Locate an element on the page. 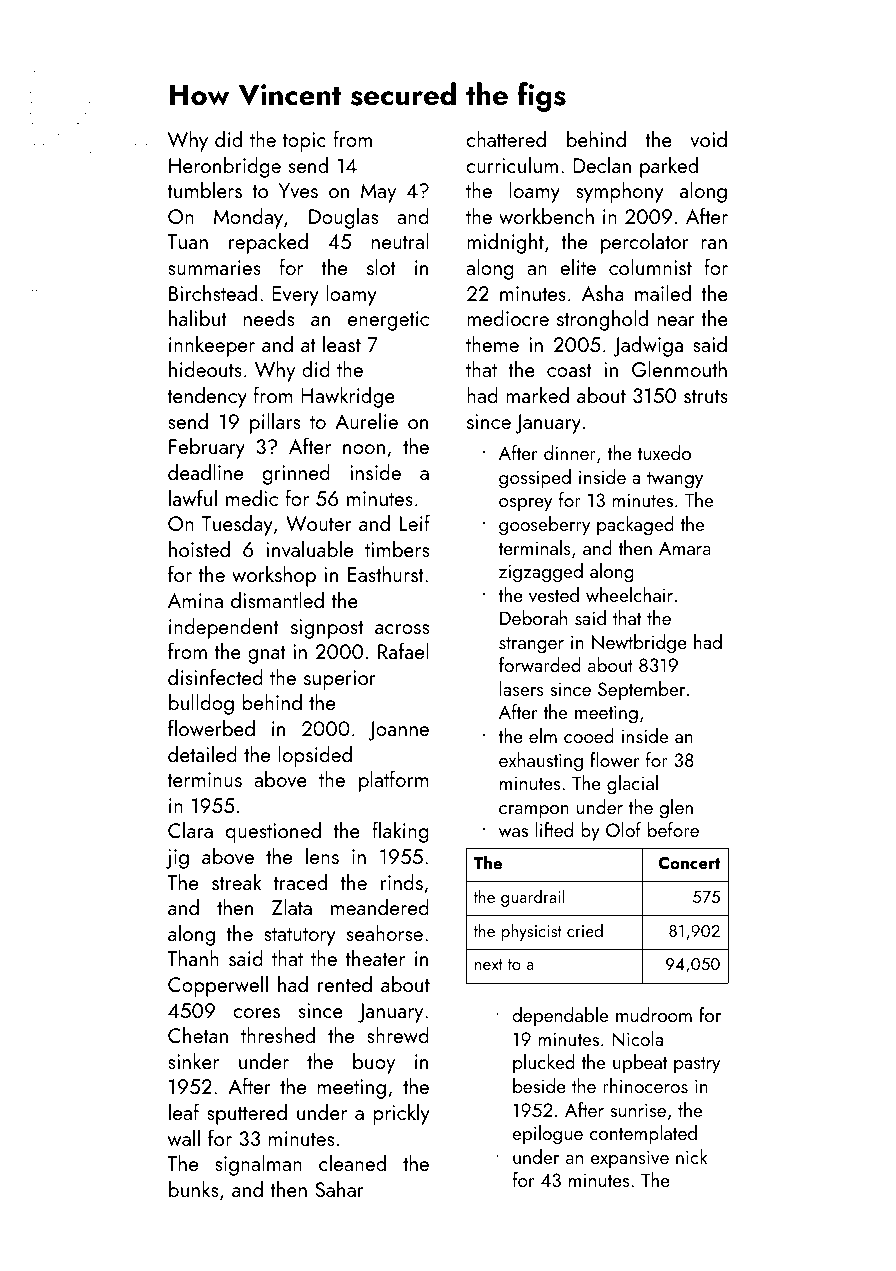  Rafael is located at coordinates (403, 650).
